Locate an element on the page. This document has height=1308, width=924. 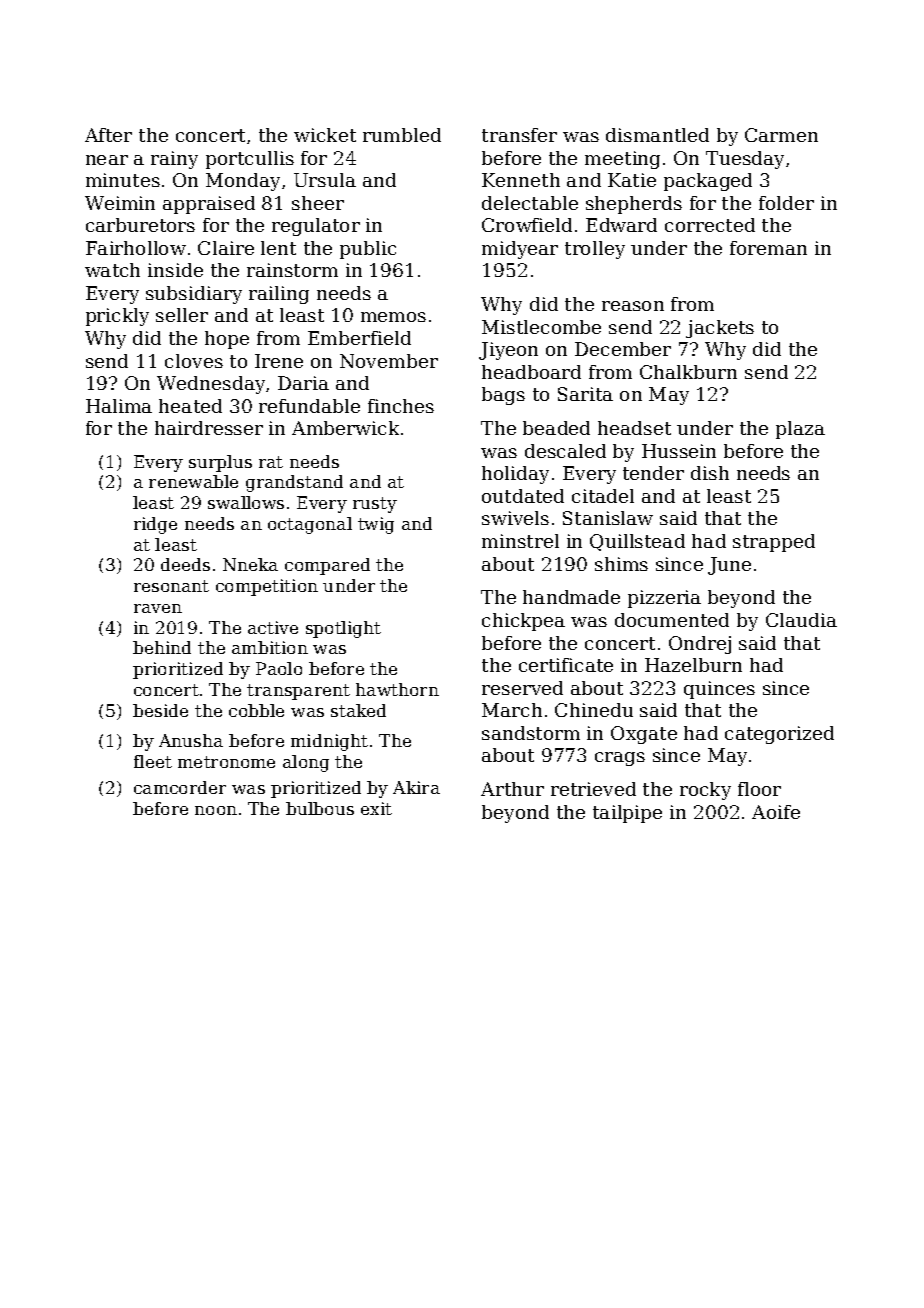
categorized is located at coordinates (779, 735).
